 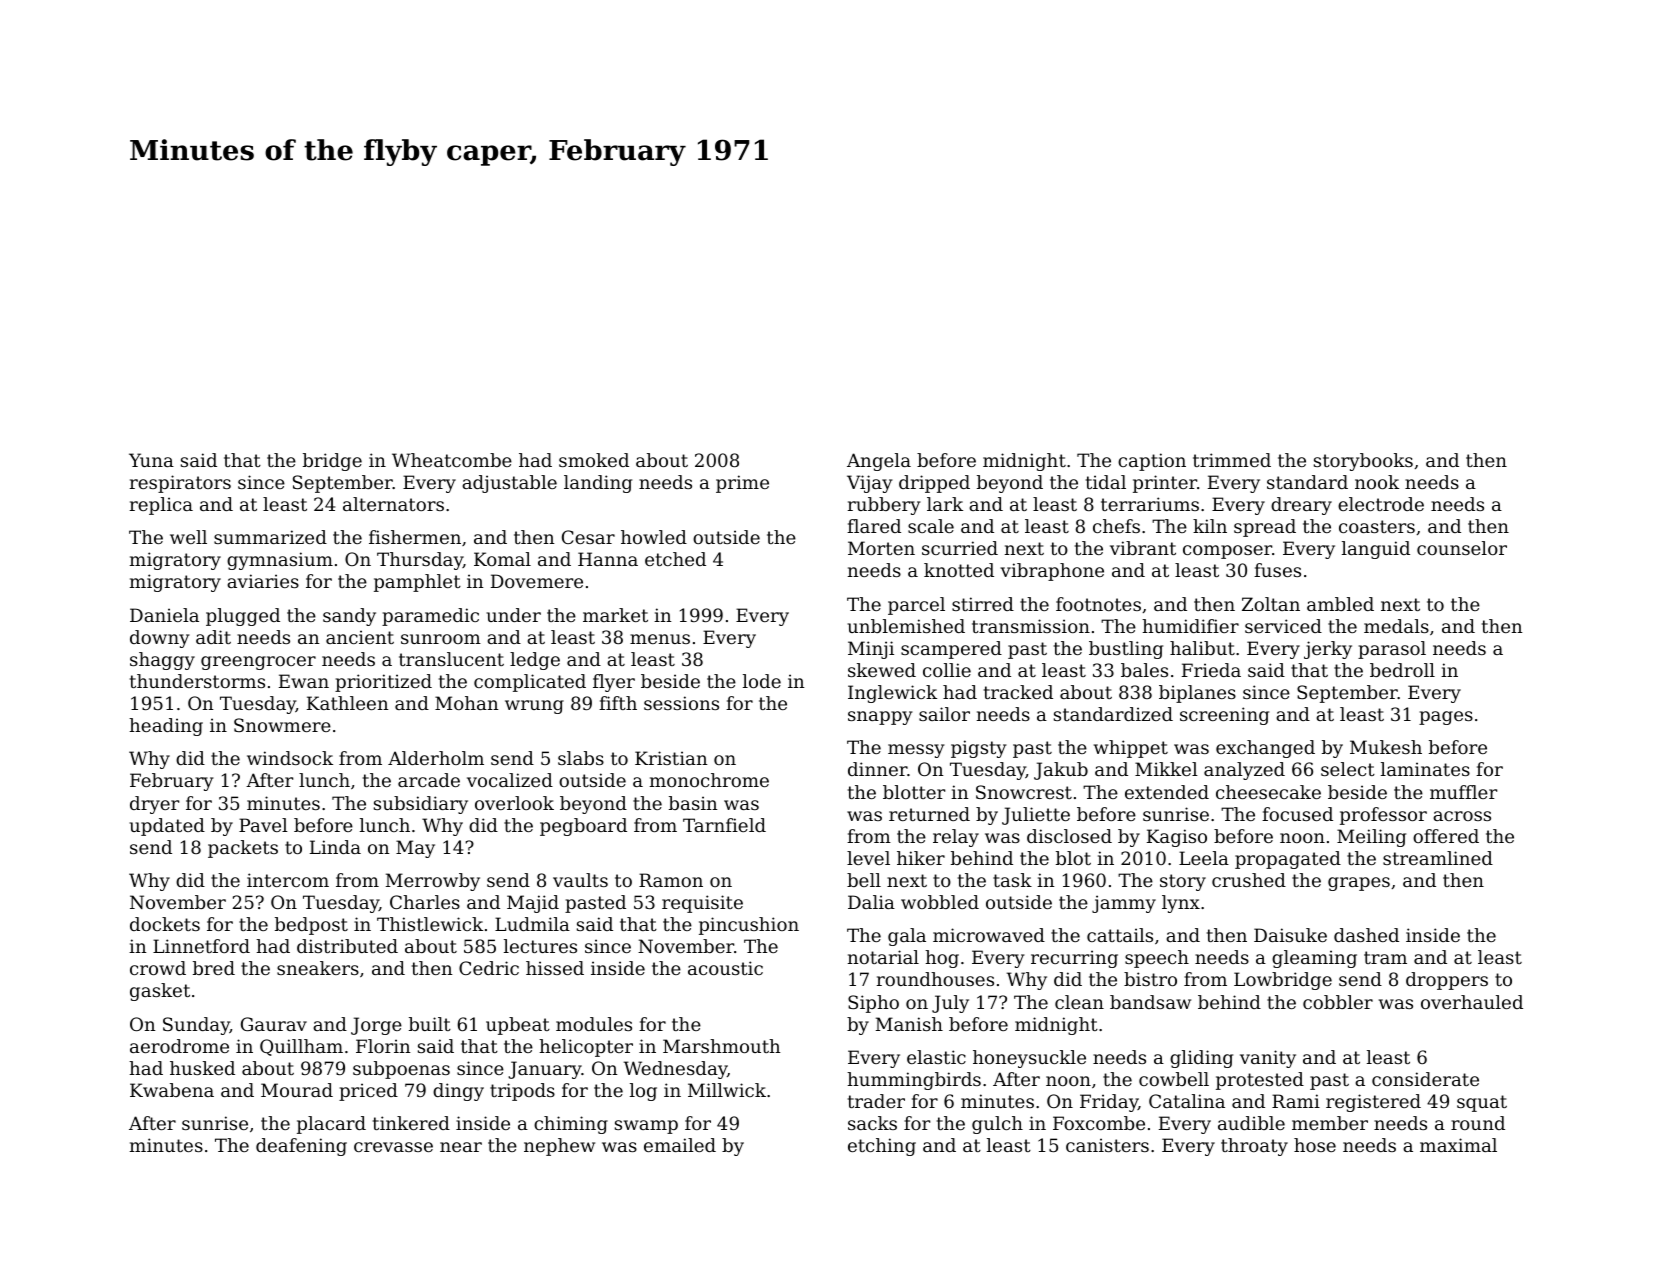 What do you see at coordinates (172, 1090) in the screenshot?
I see `Kwabena` at bounding box center [172, 1090].
